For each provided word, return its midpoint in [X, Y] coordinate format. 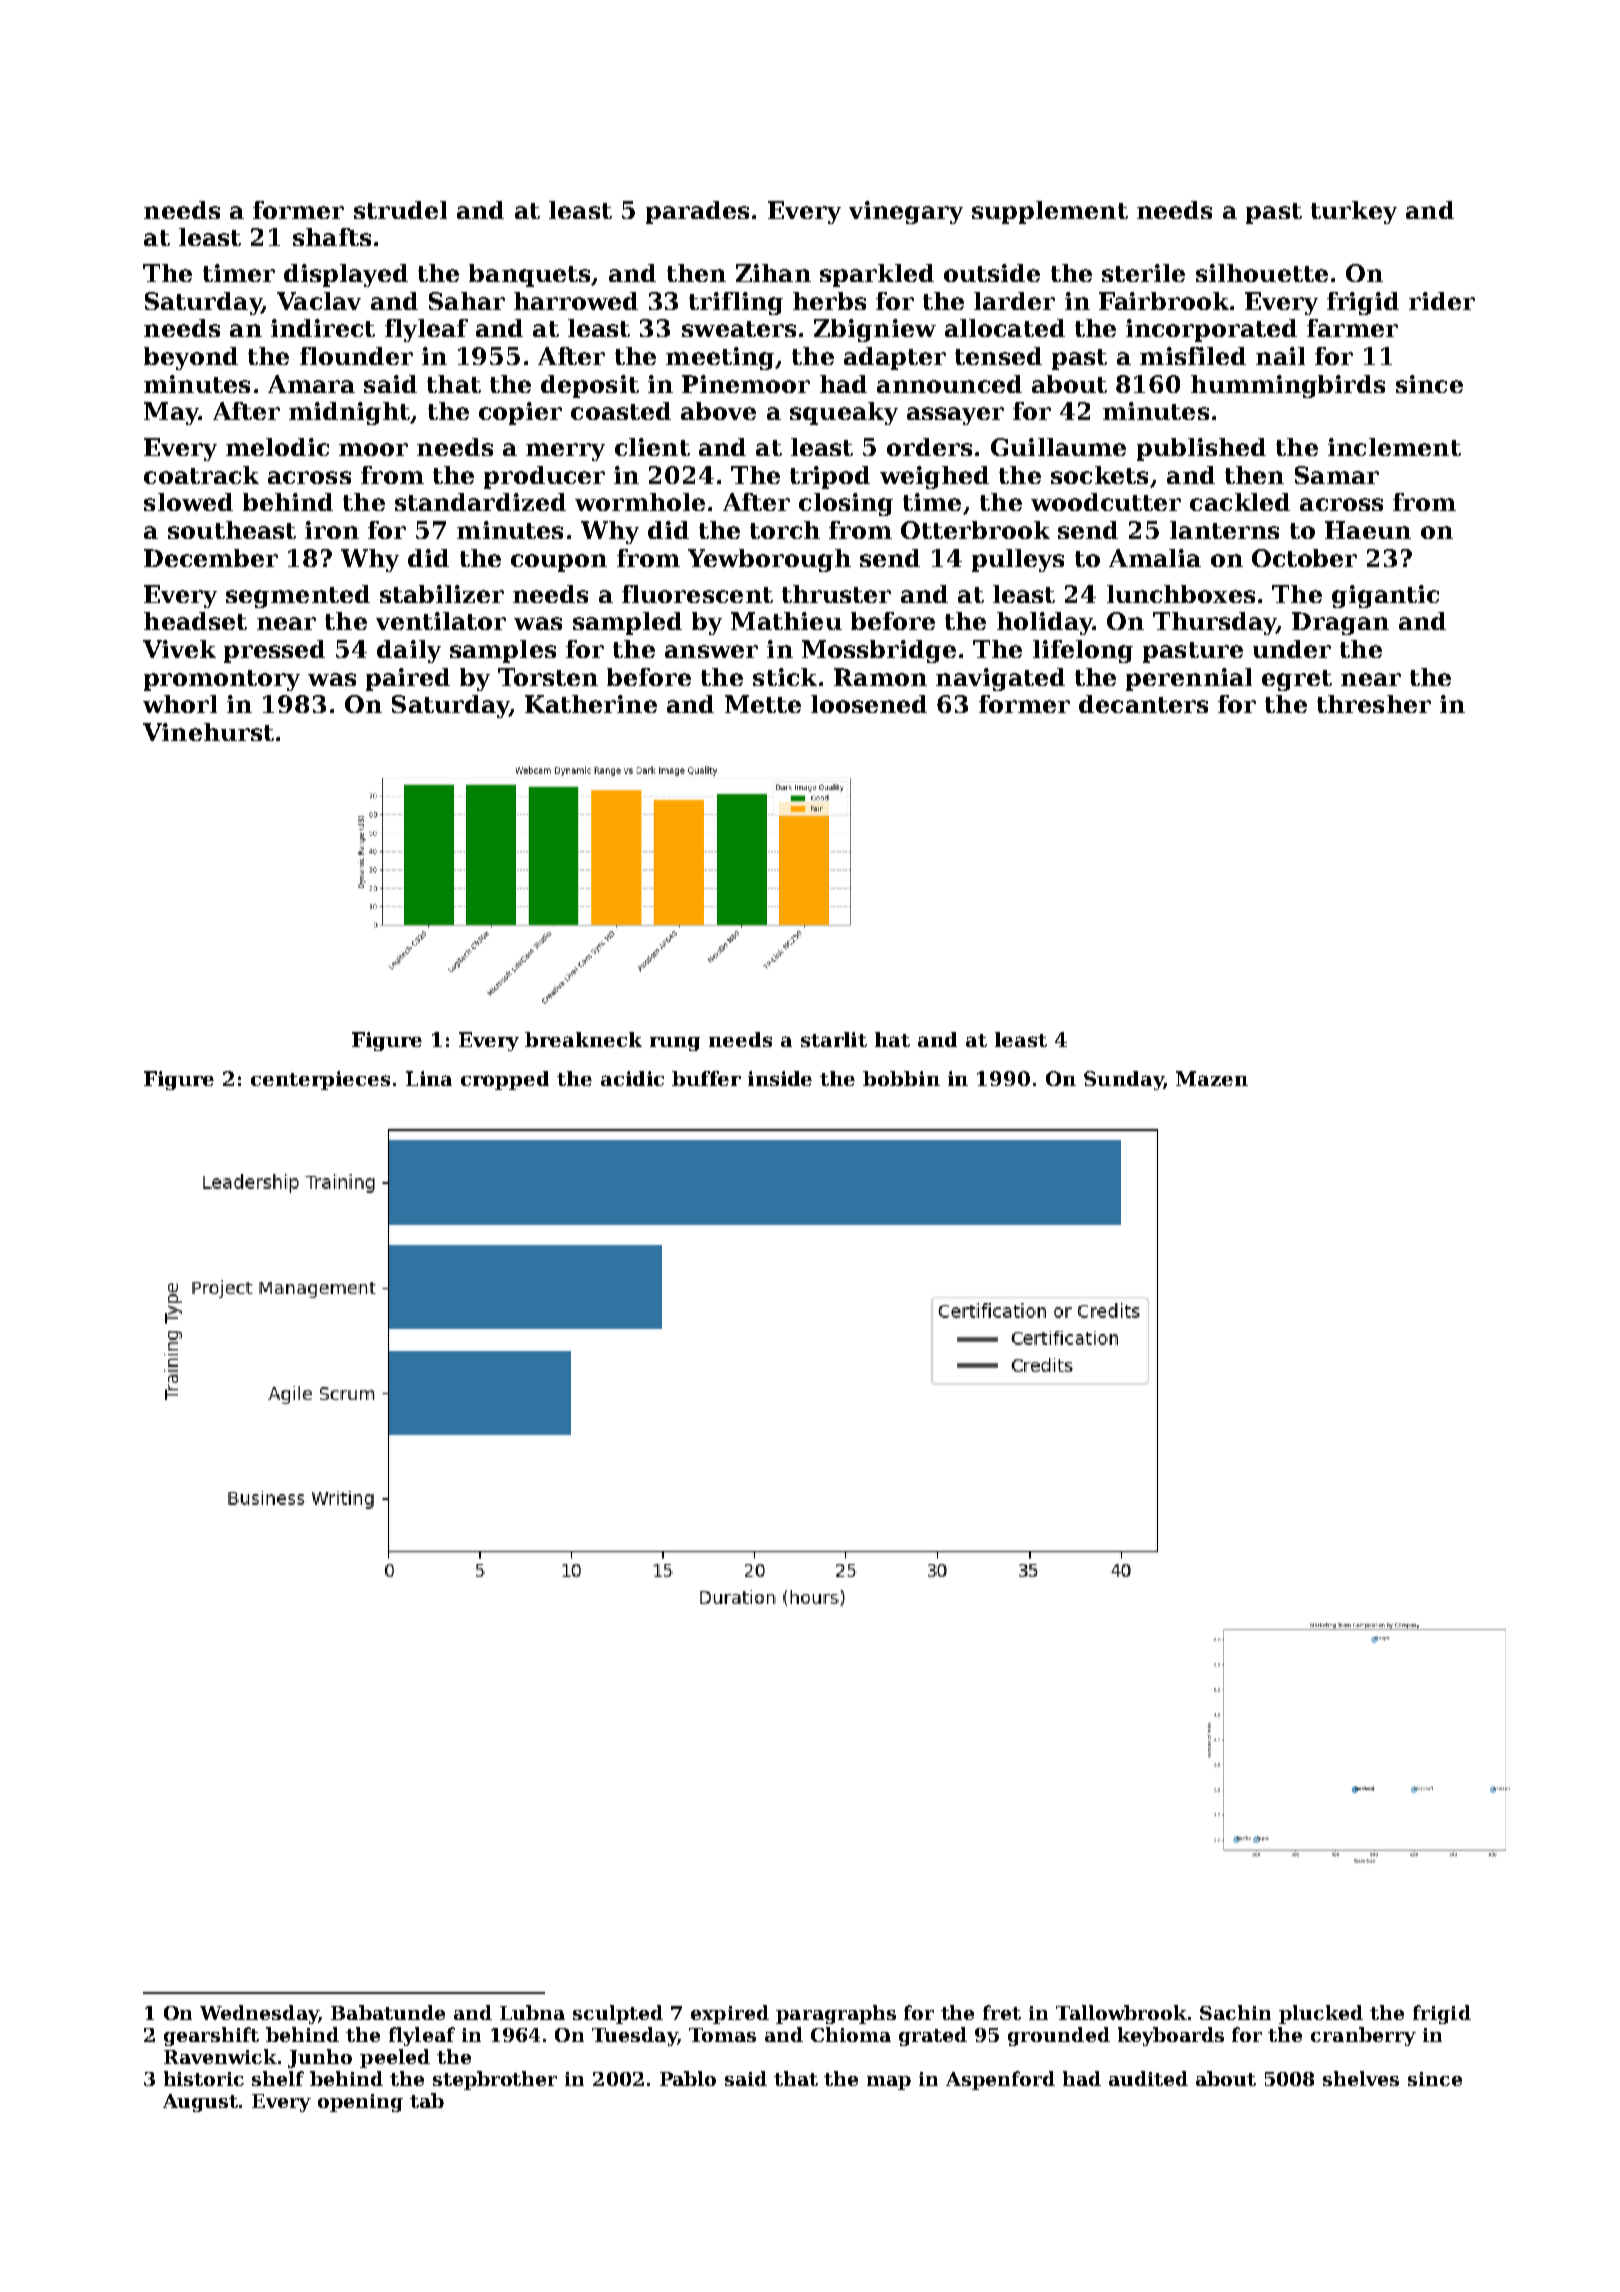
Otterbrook [975, 530]
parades [697, 212]
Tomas [722, 2035]
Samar [1337, 475]
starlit [834, 1039]
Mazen [1212, 1078]
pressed [274, 651]
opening [360, 2103]
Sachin [1235, 2012]
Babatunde [388, 2012]
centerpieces [320, 1080]
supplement [1050, 212]
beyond [191, 358]
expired [730, 2014]
